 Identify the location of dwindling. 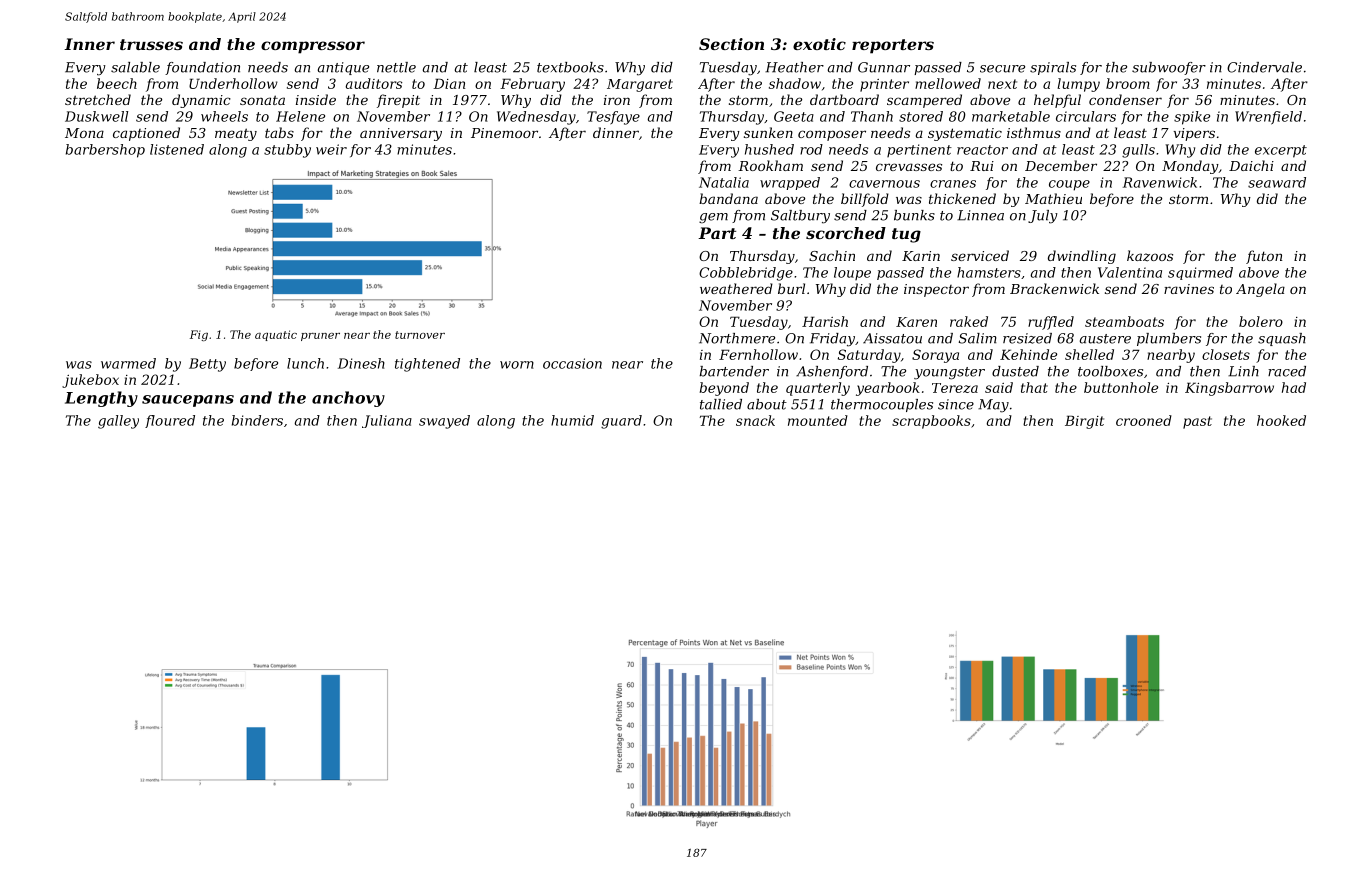
(1082, 257).
